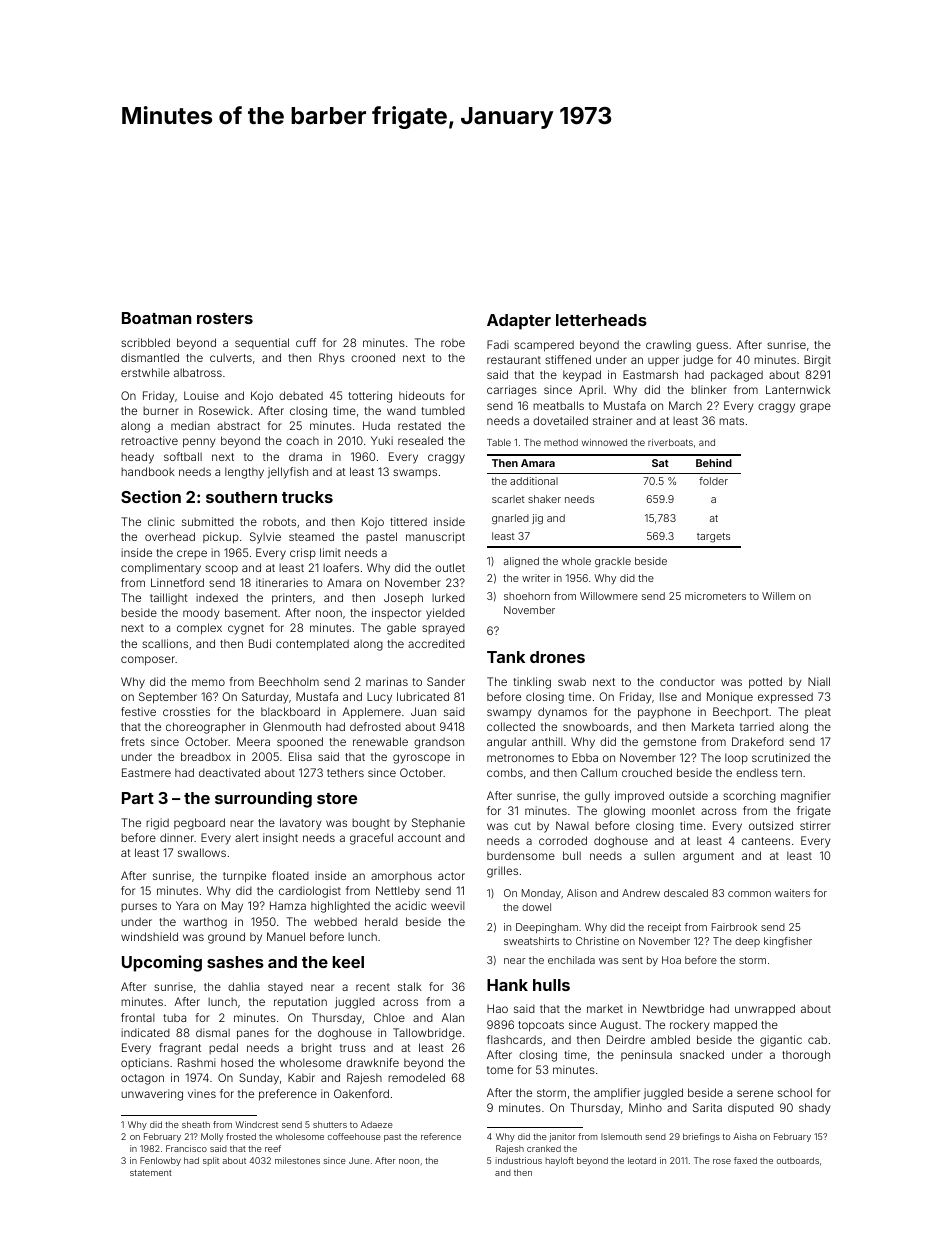 The image size is (952, 1233). What do you see at coordinates (499, 442) in the screenshot?
I see `Table` at bounding box center [499, 442].
